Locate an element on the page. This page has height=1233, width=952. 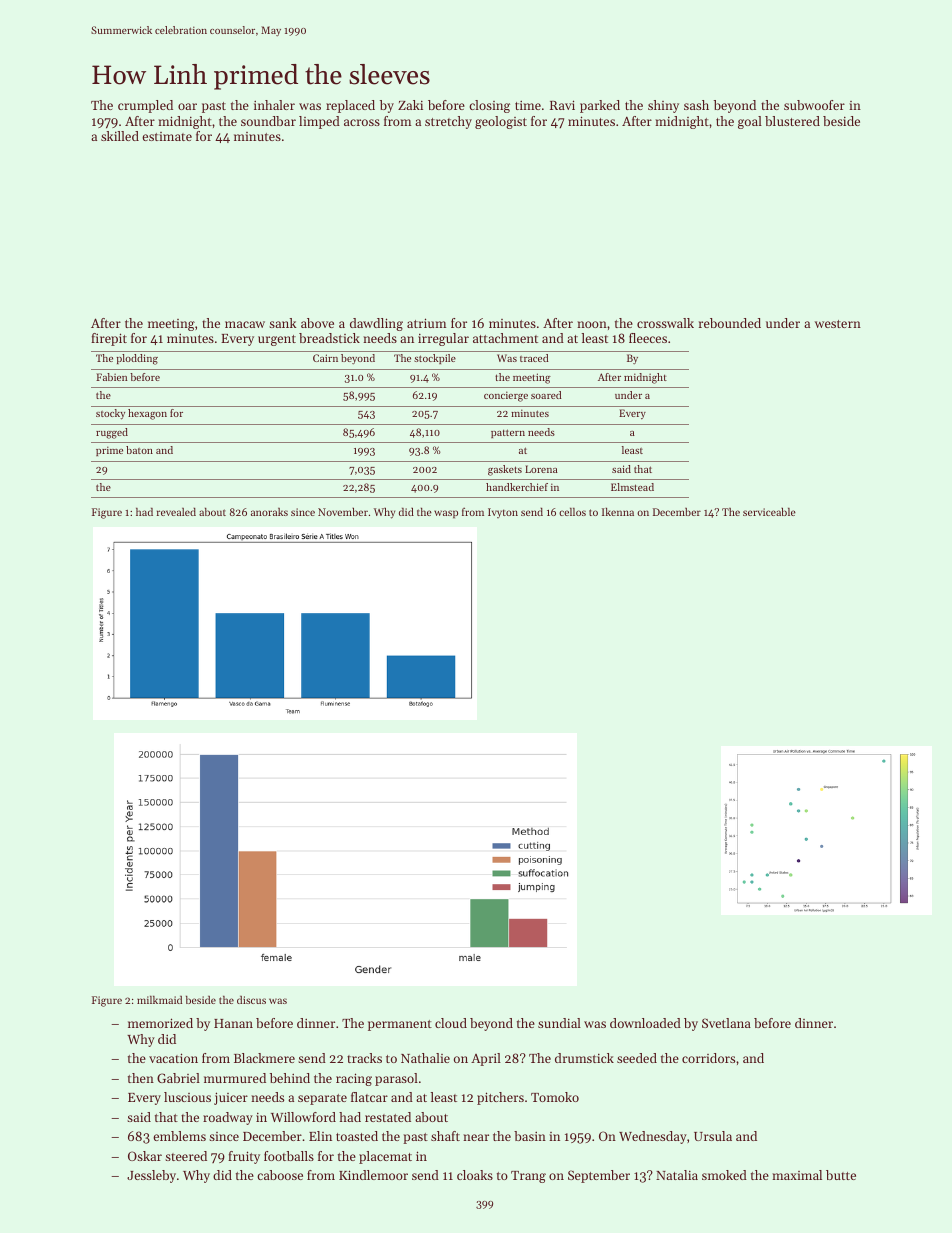
pattern is located at coordinates (508, 433).
